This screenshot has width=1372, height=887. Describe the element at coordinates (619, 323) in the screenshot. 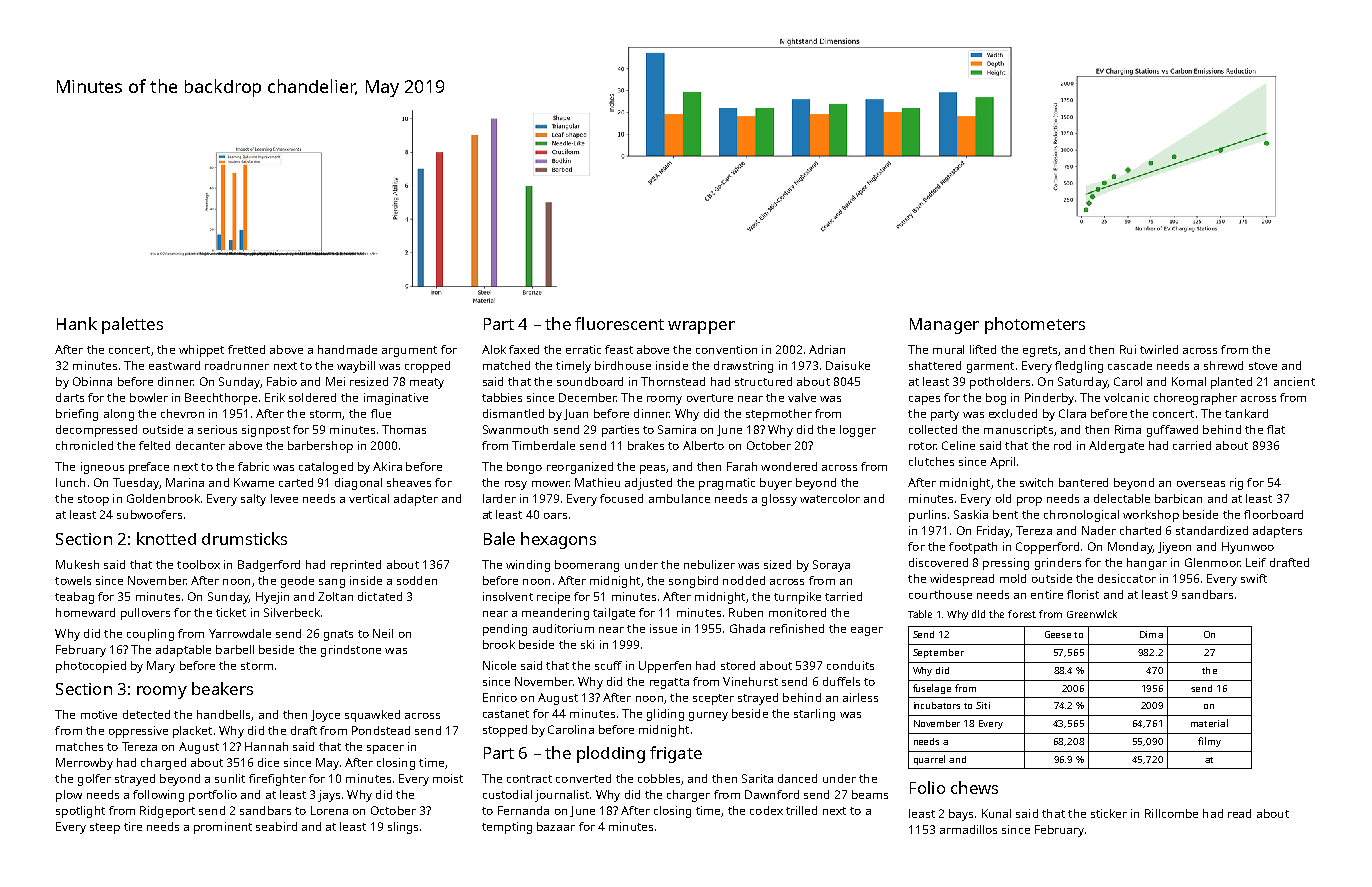

I see `fluorescent` at that location.
